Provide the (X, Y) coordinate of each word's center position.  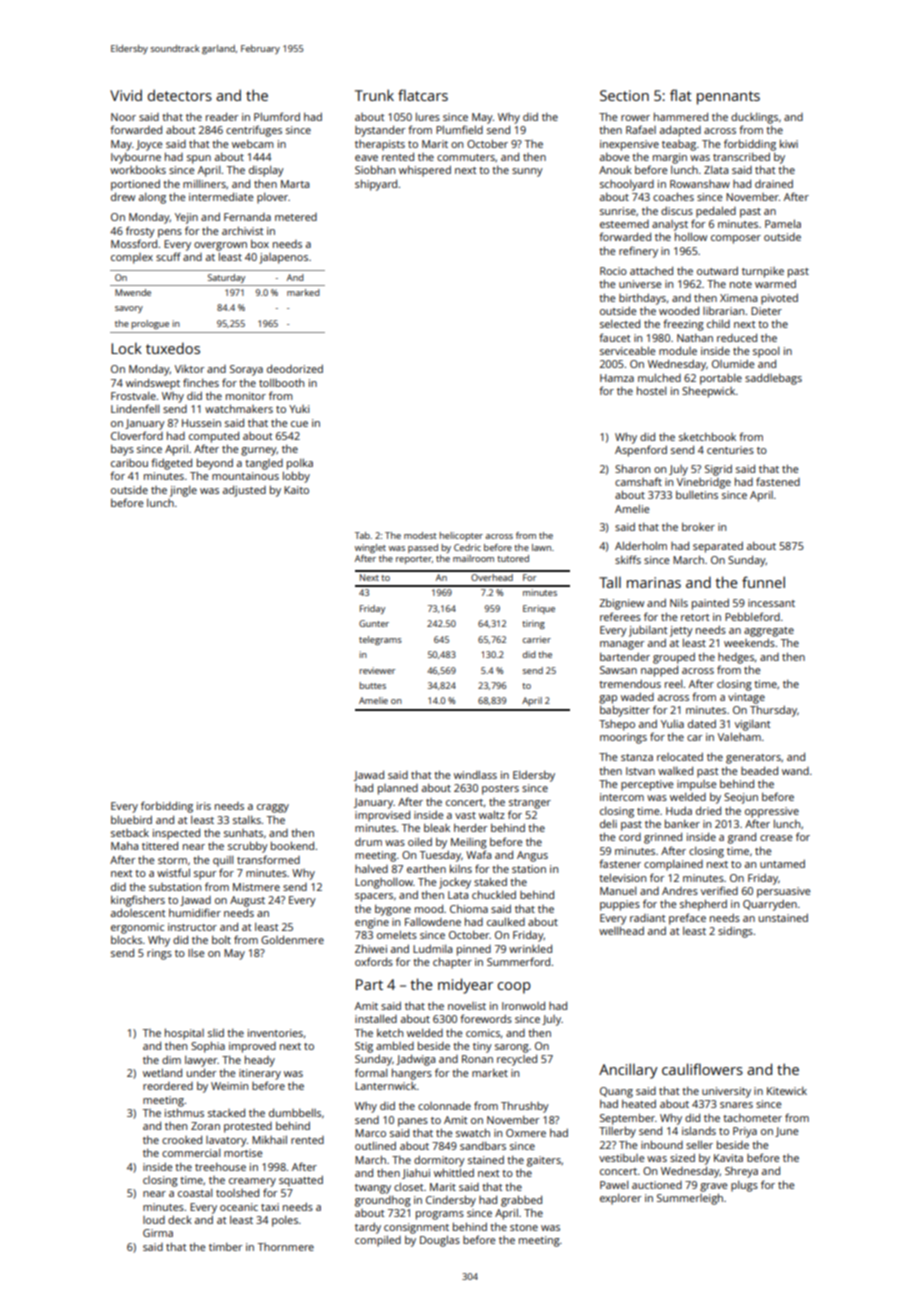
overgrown (220, 246)
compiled (378, 1241)
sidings (735, 932)
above (615, 157)
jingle (183, 491)
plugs (744, 1186)
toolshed (237, 1193)
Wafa (478, 854)
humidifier (195, 912)
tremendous (630, 684)
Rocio (613, 271)
